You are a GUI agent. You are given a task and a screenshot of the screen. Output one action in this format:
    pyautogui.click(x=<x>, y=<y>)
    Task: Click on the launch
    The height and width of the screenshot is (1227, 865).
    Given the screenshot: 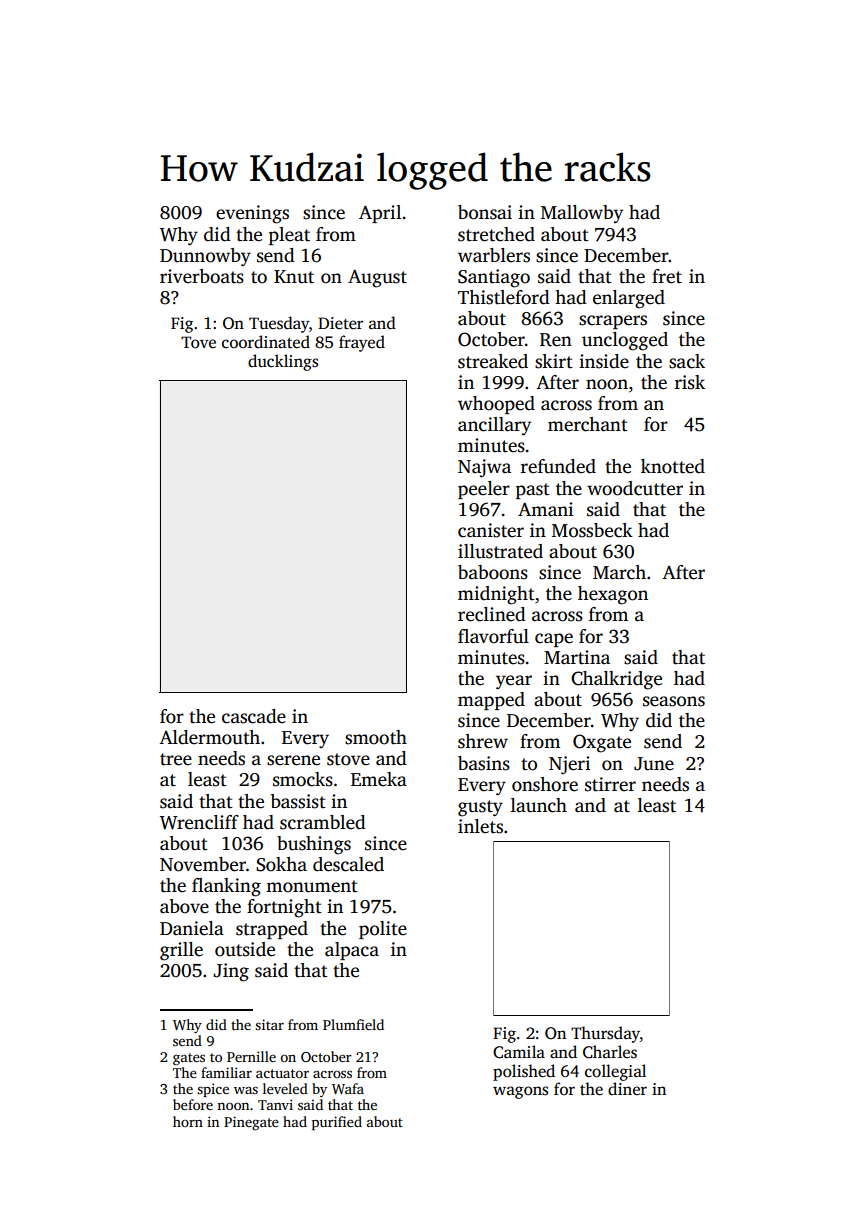 What is the action you would take?
    pyautogui.click(x=539, y=805)
